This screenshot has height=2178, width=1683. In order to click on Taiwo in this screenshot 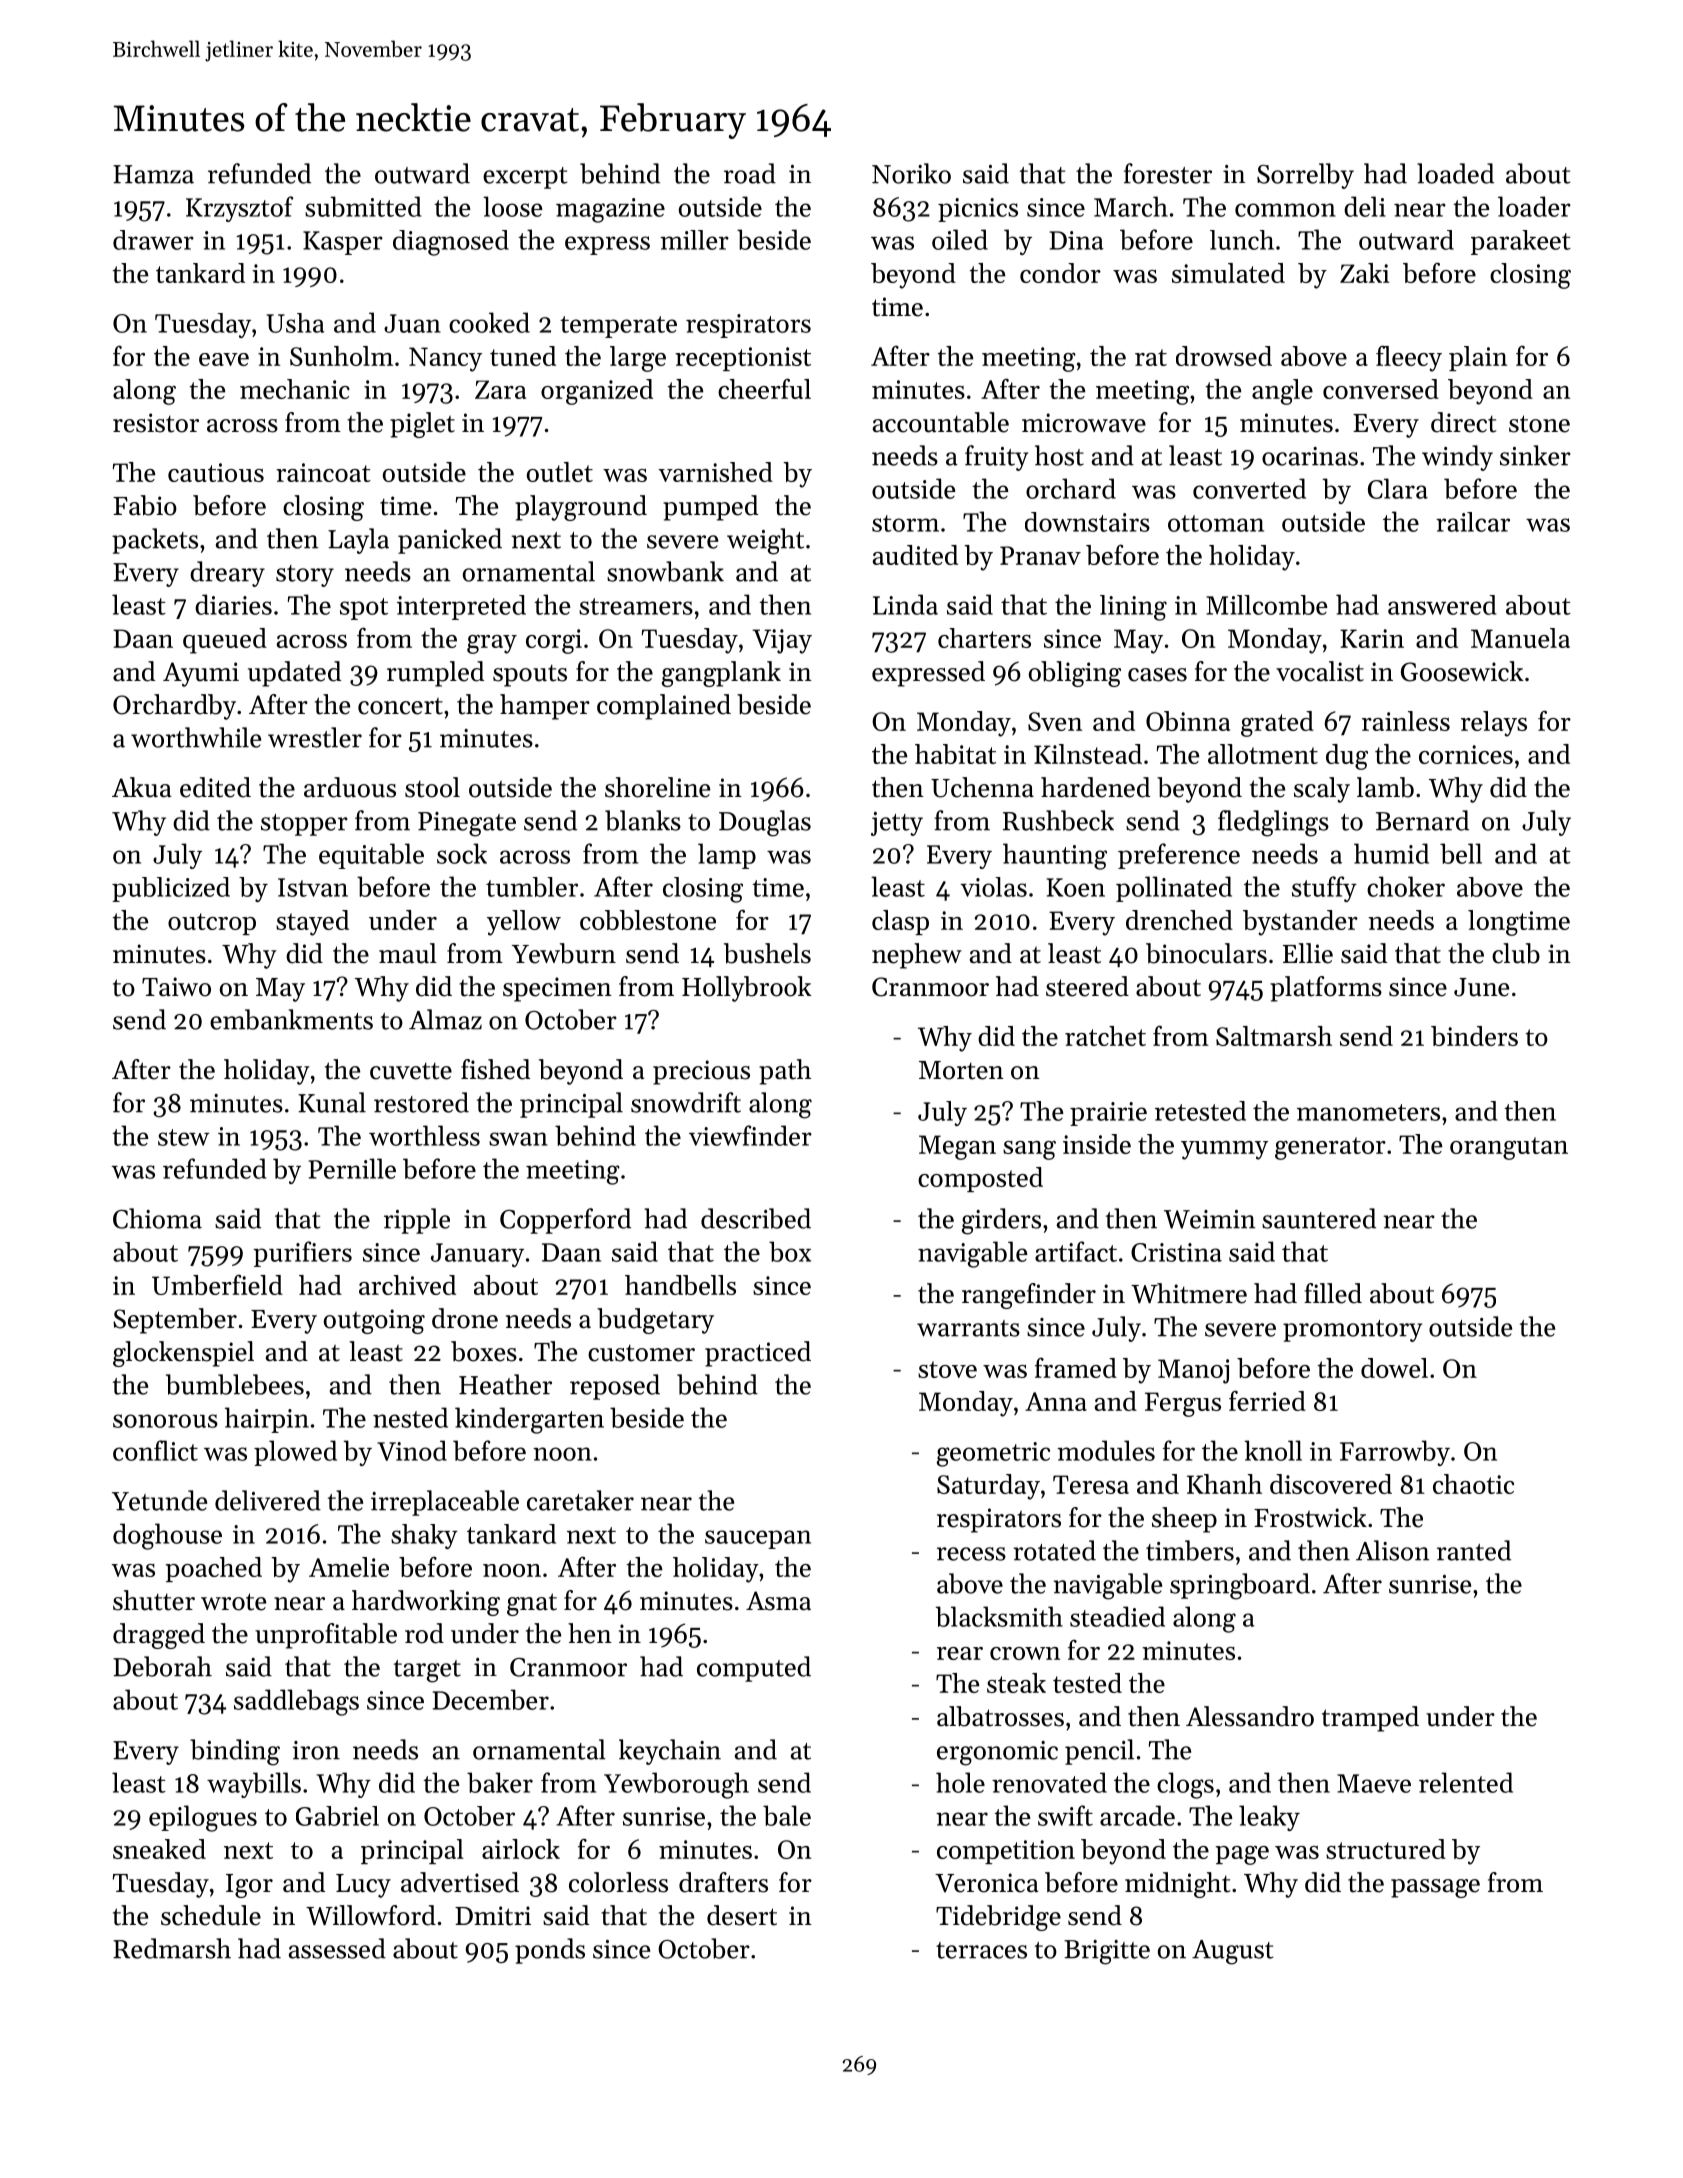, I will do `click(176, 987)`.
